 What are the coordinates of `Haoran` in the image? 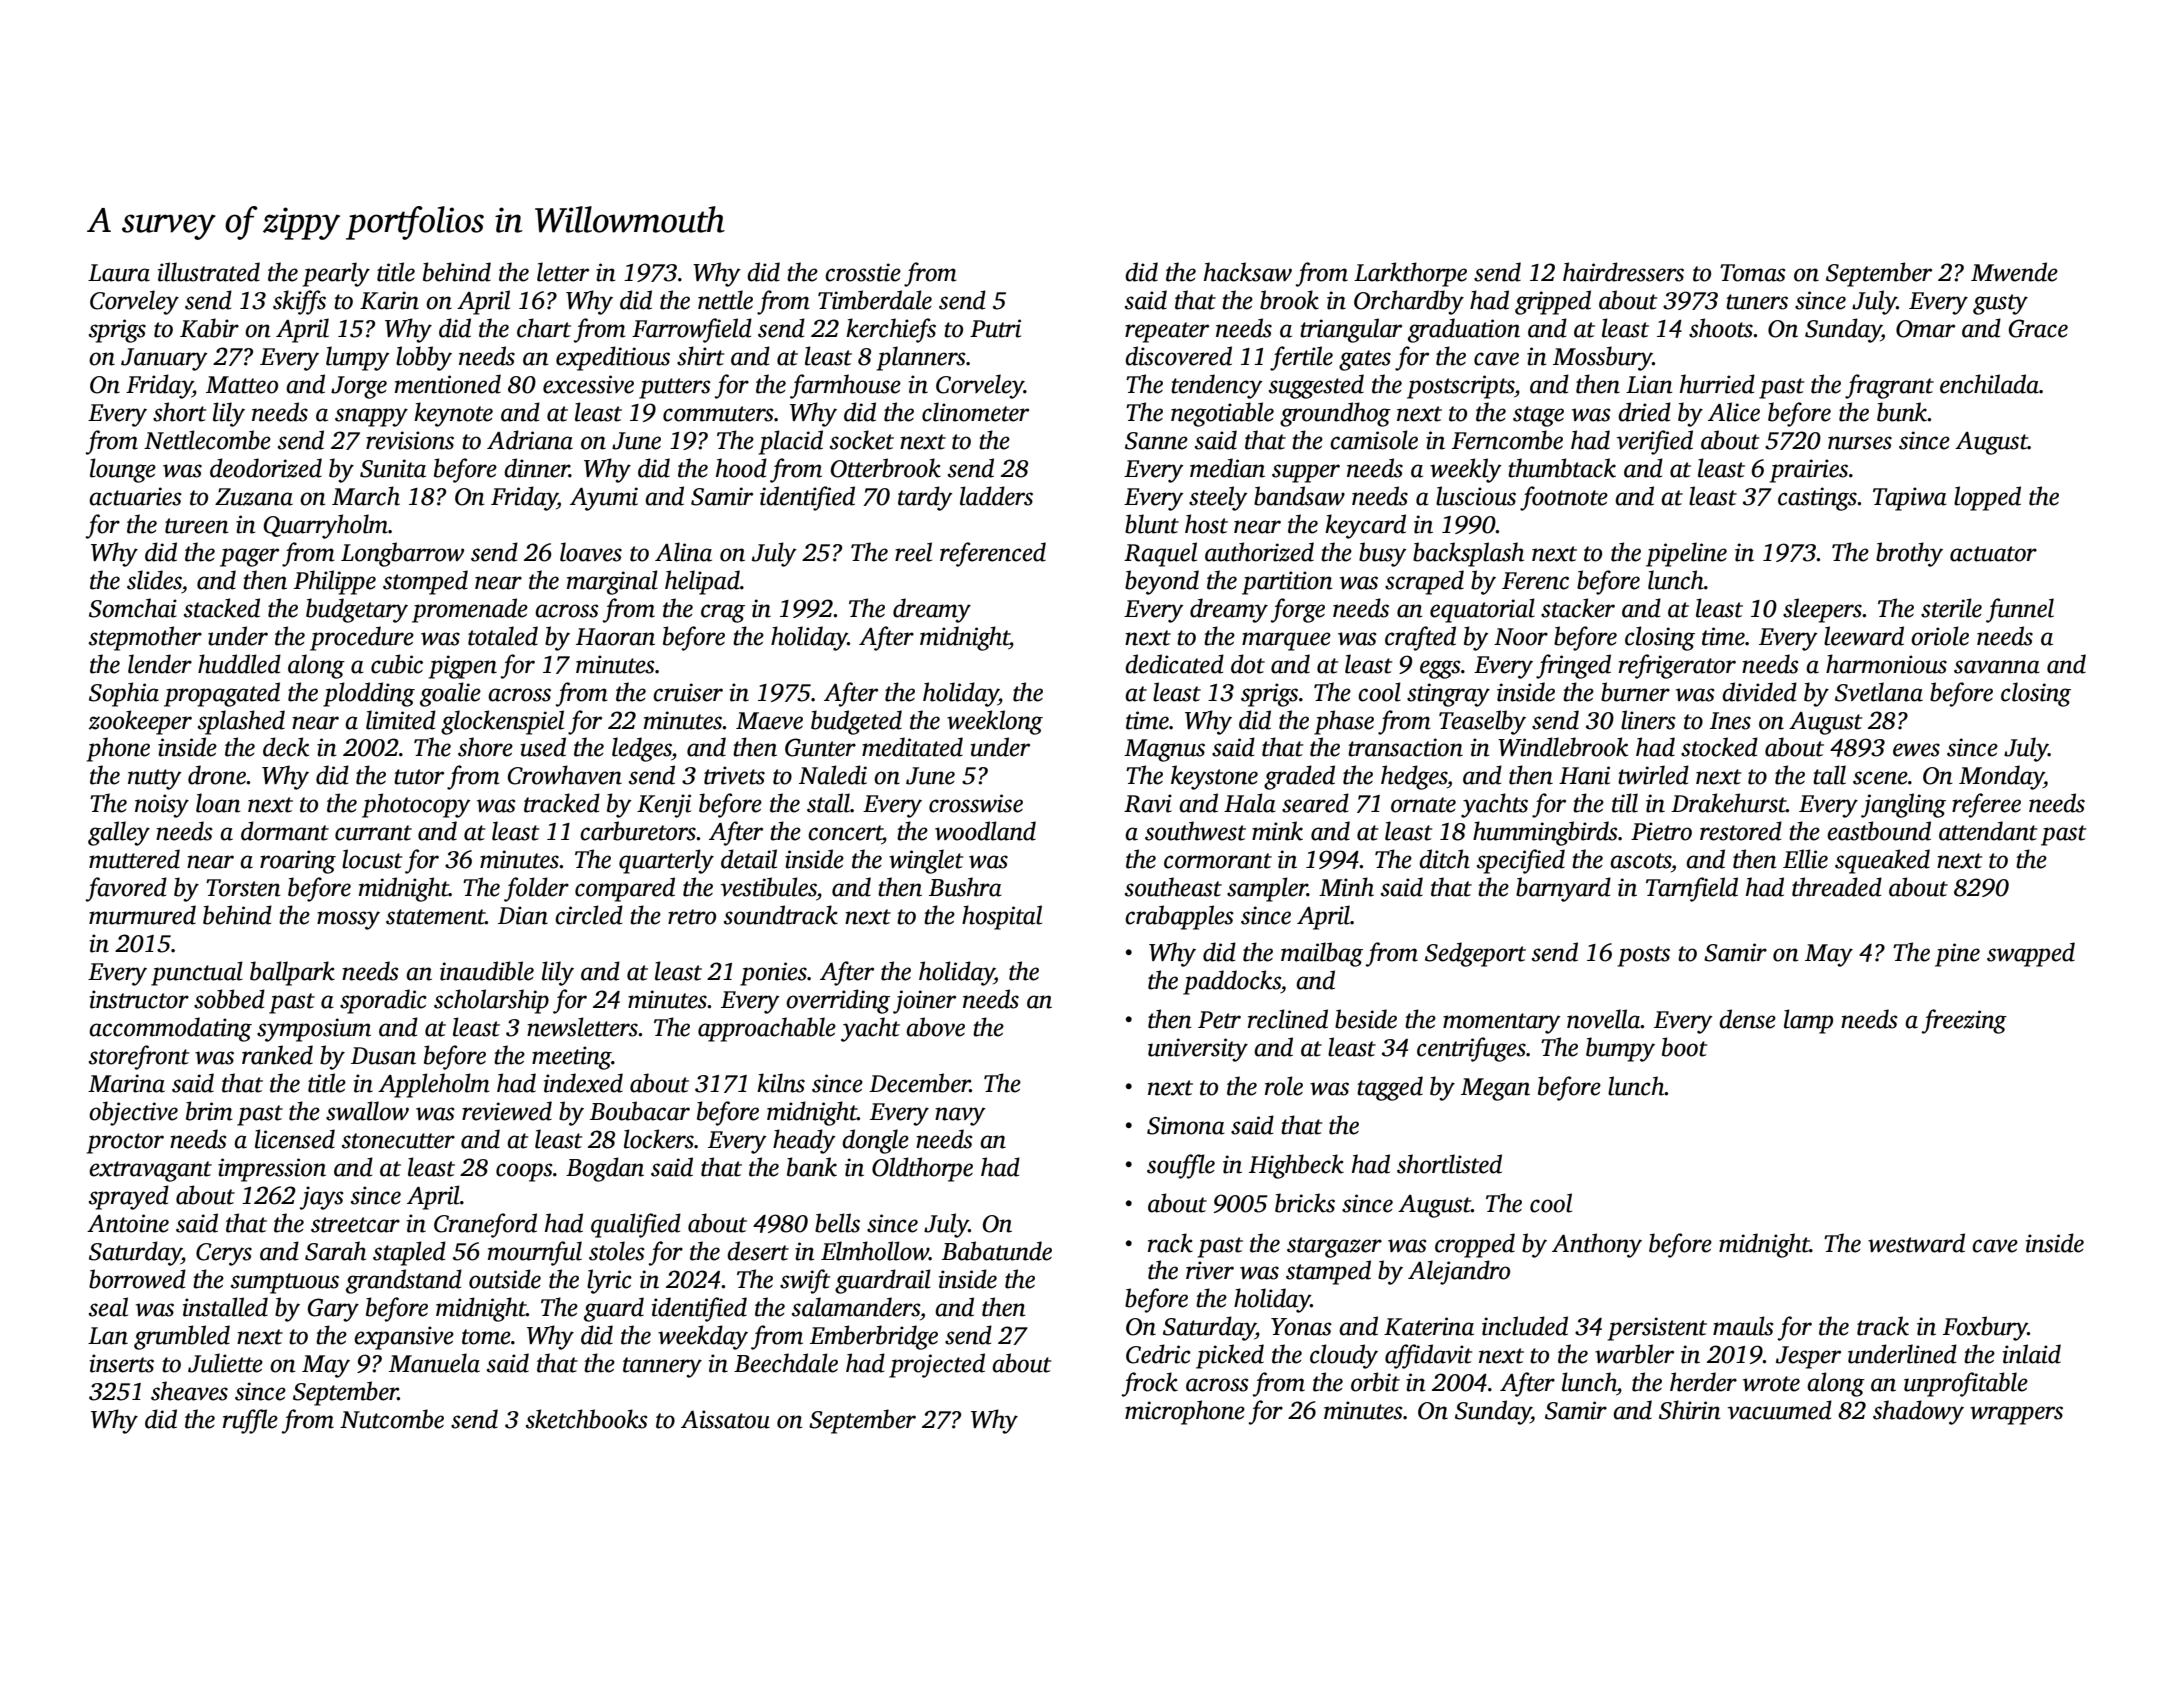 It's located at (615, 637).
